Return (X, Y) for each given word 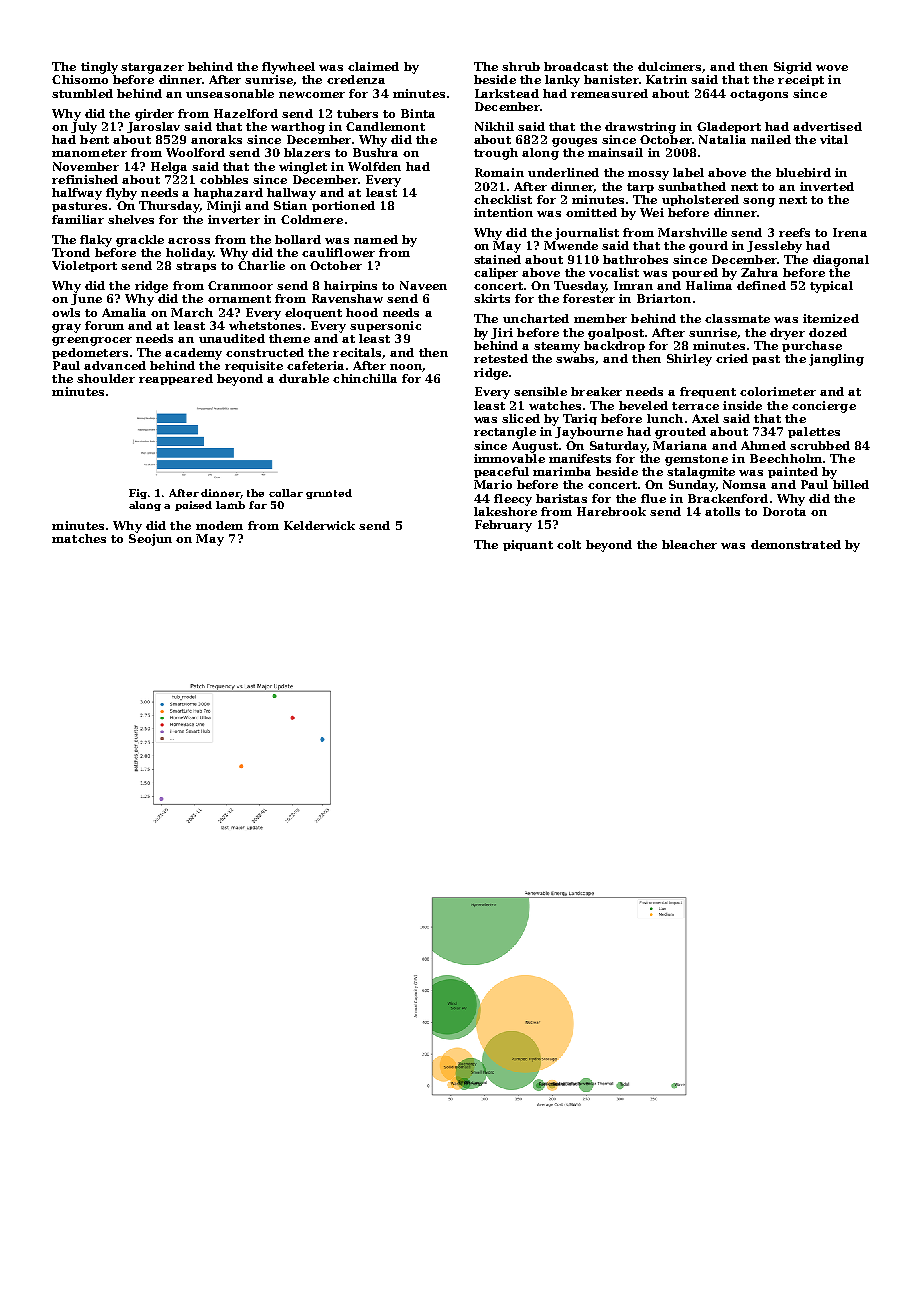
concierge (824, 407)
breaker (596, 391)
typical (831, 287)
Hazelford (246, 113)
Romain (499, 172)
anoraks (216, 139)
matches (79, 538)
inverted (827, 186)
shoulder (106, 378)
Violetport (84, 266)
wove (832, 68)
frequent (708, 392)
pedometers (90, 353)
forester (589, 298)
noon (406, 367)
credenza (356, 79)
